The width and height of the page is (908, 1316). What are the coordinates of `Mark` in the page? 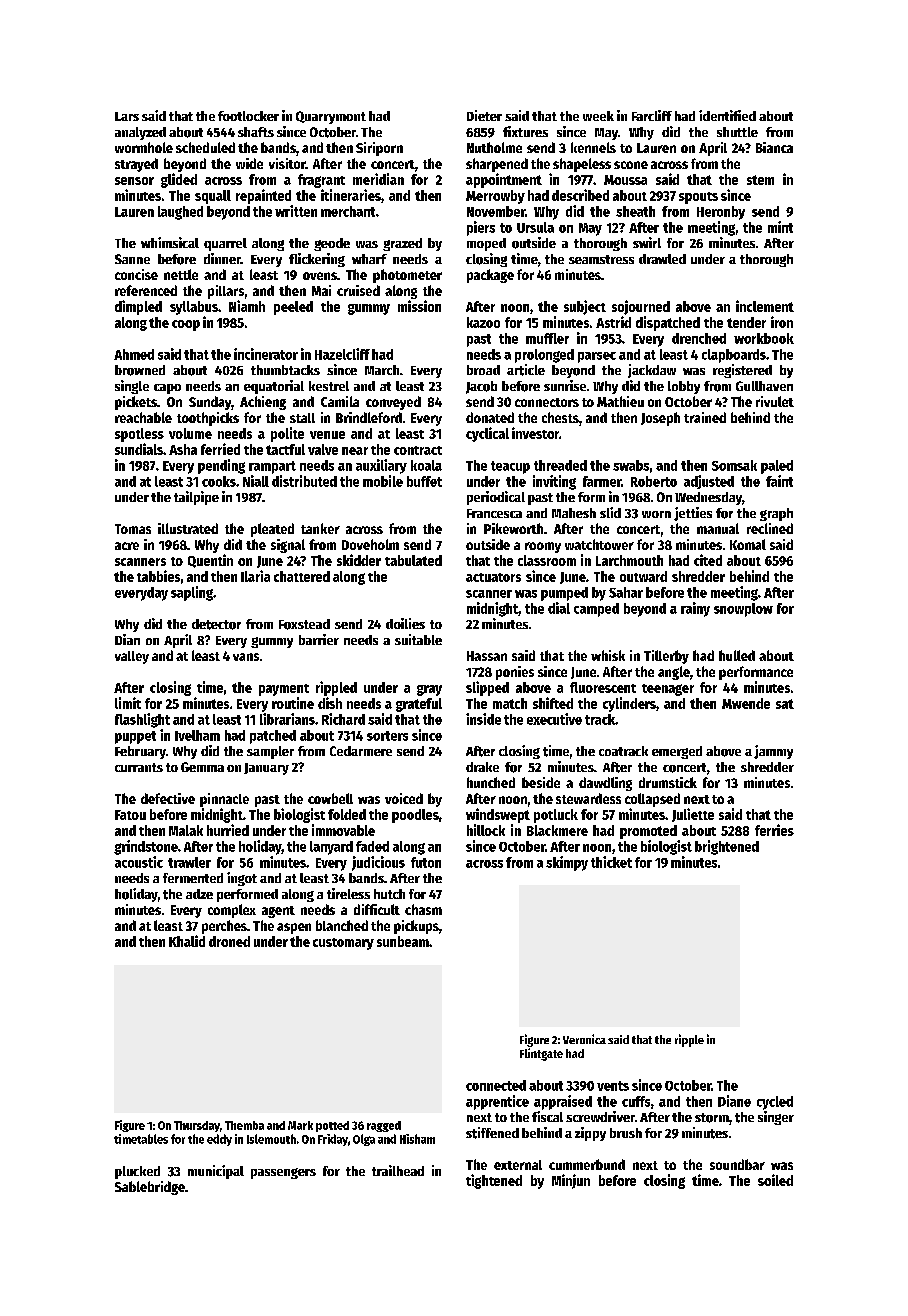 It's located at (300, 1125).
